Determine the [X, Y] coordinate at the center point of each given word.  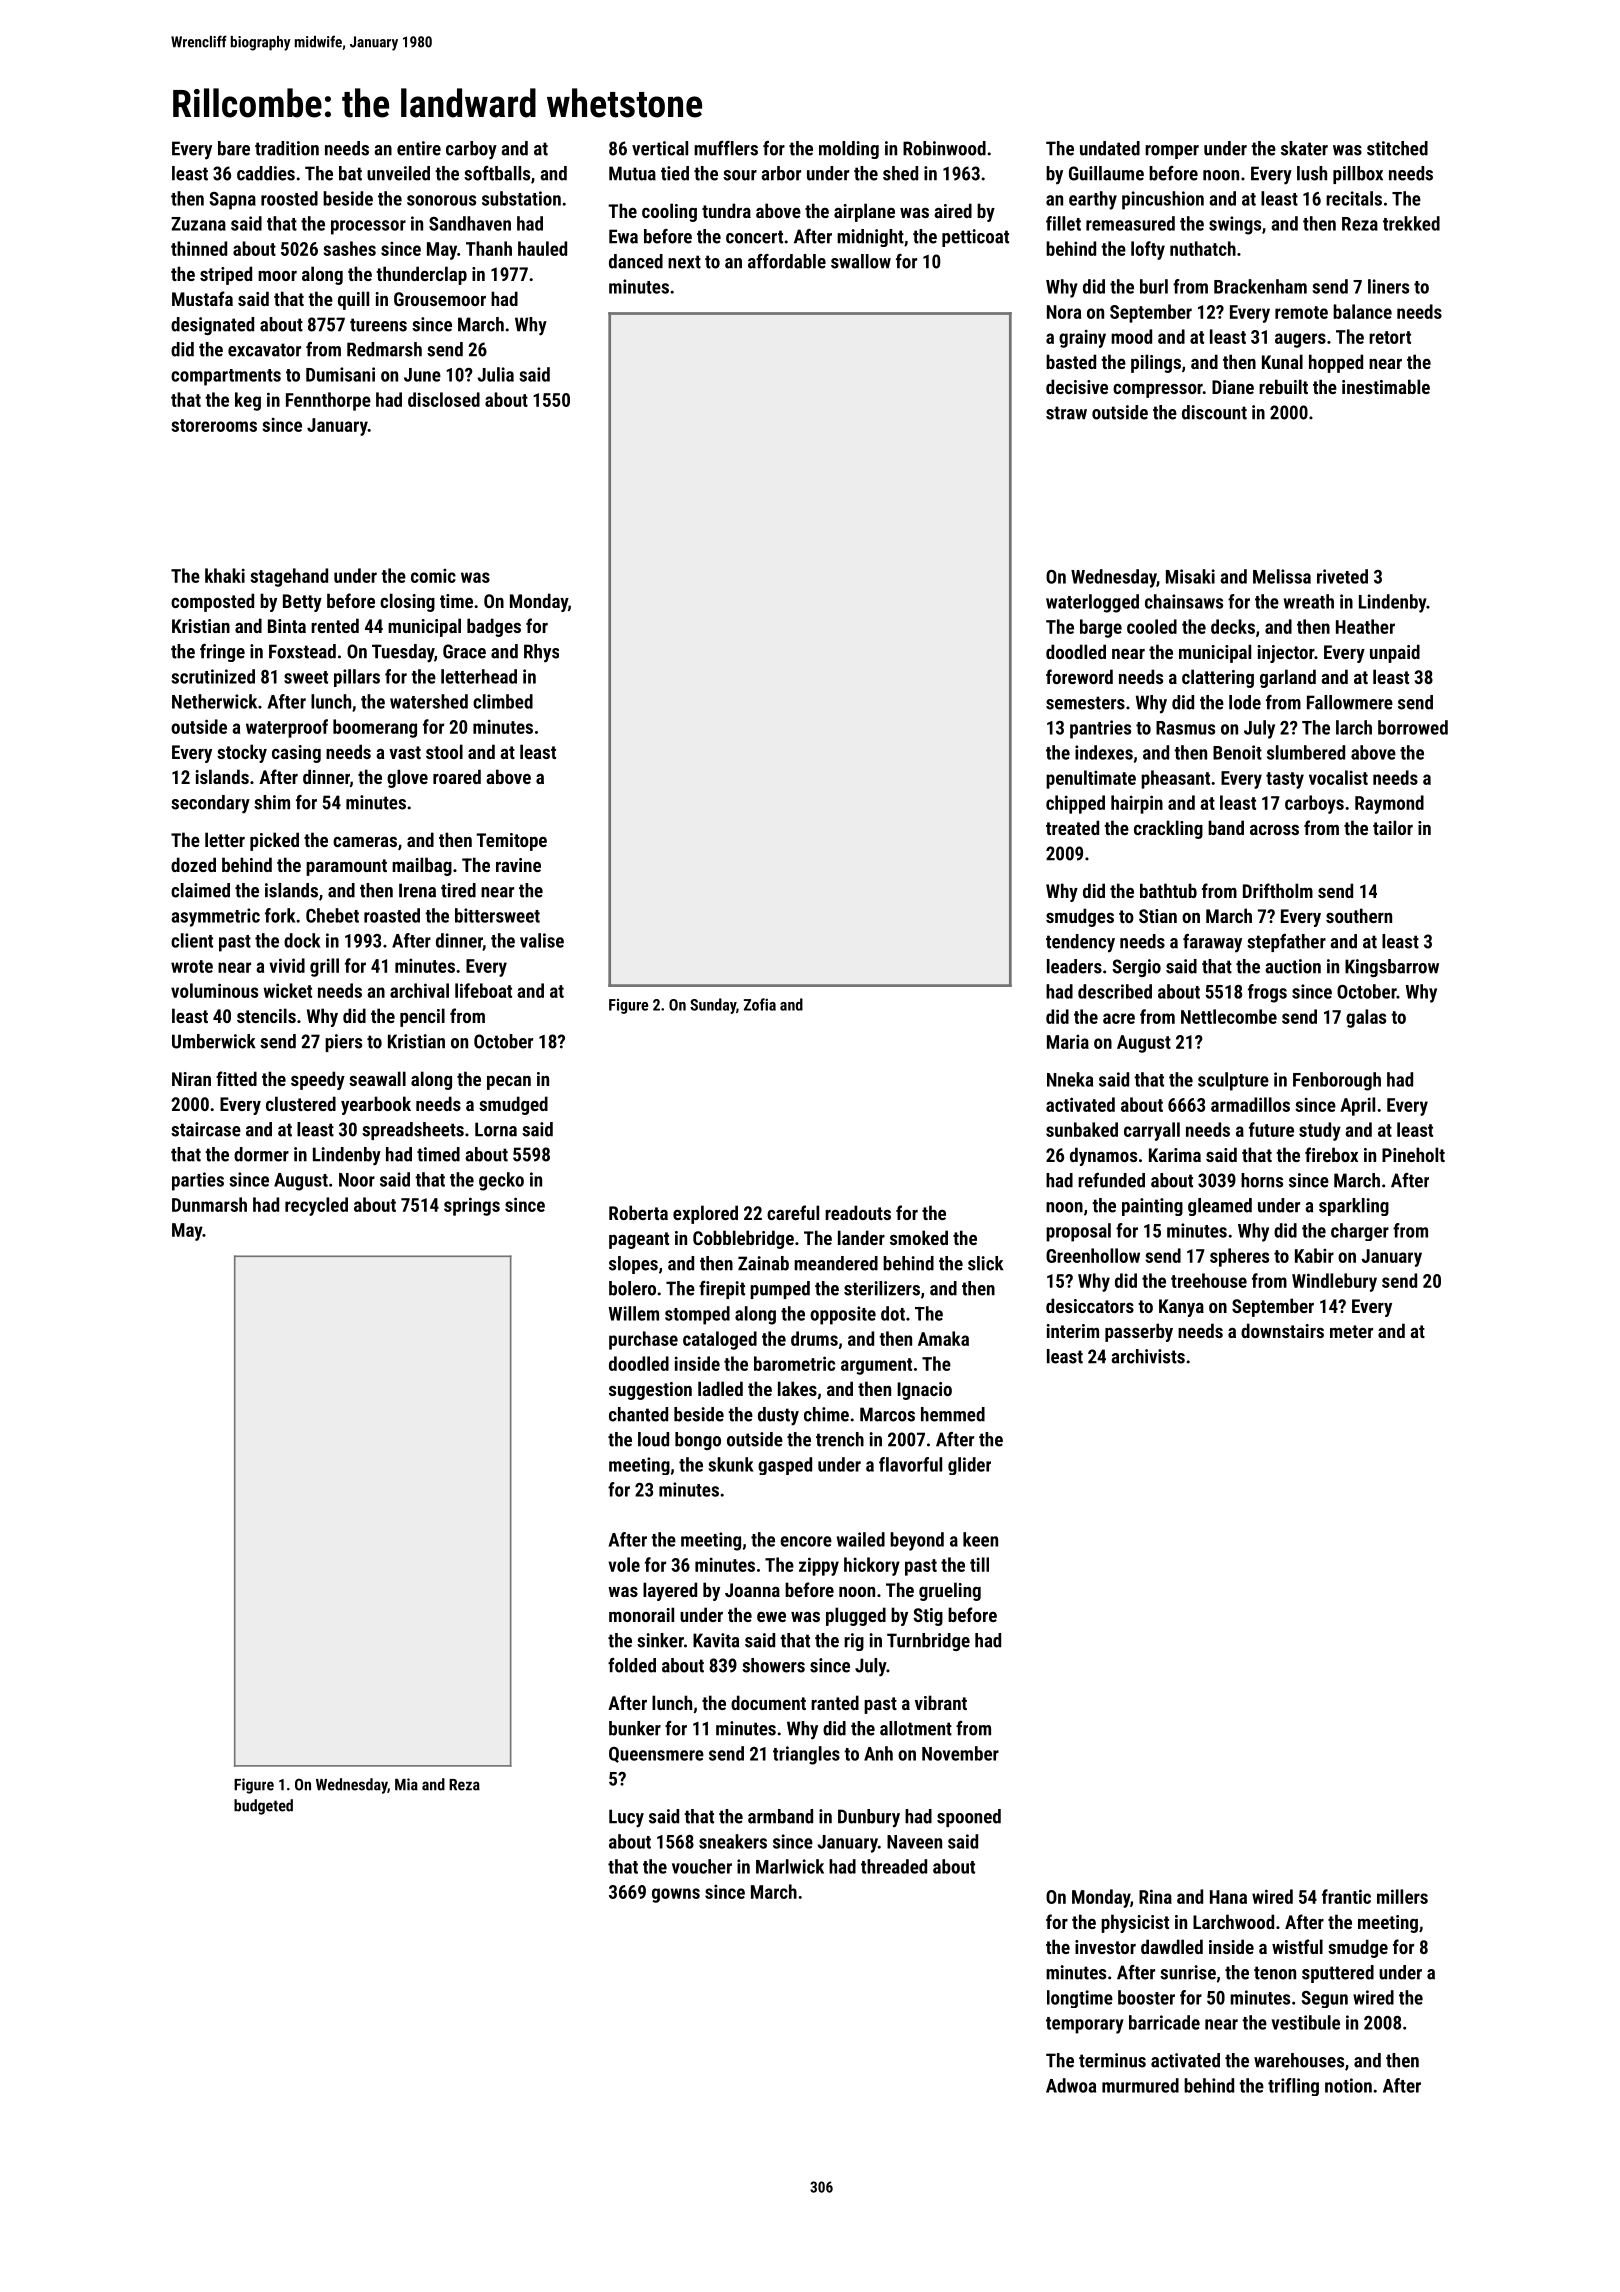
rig [854, 1642]
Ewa [623, 236]
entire [419, 148]
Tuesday [403, 653]
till [979, 1564]
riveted [1342, 576]
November [960, 1753]
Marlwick [790, 1866]
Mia [406, 1784]
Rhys [541, 653]
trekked [1411, 223]
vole [624, 1564]
